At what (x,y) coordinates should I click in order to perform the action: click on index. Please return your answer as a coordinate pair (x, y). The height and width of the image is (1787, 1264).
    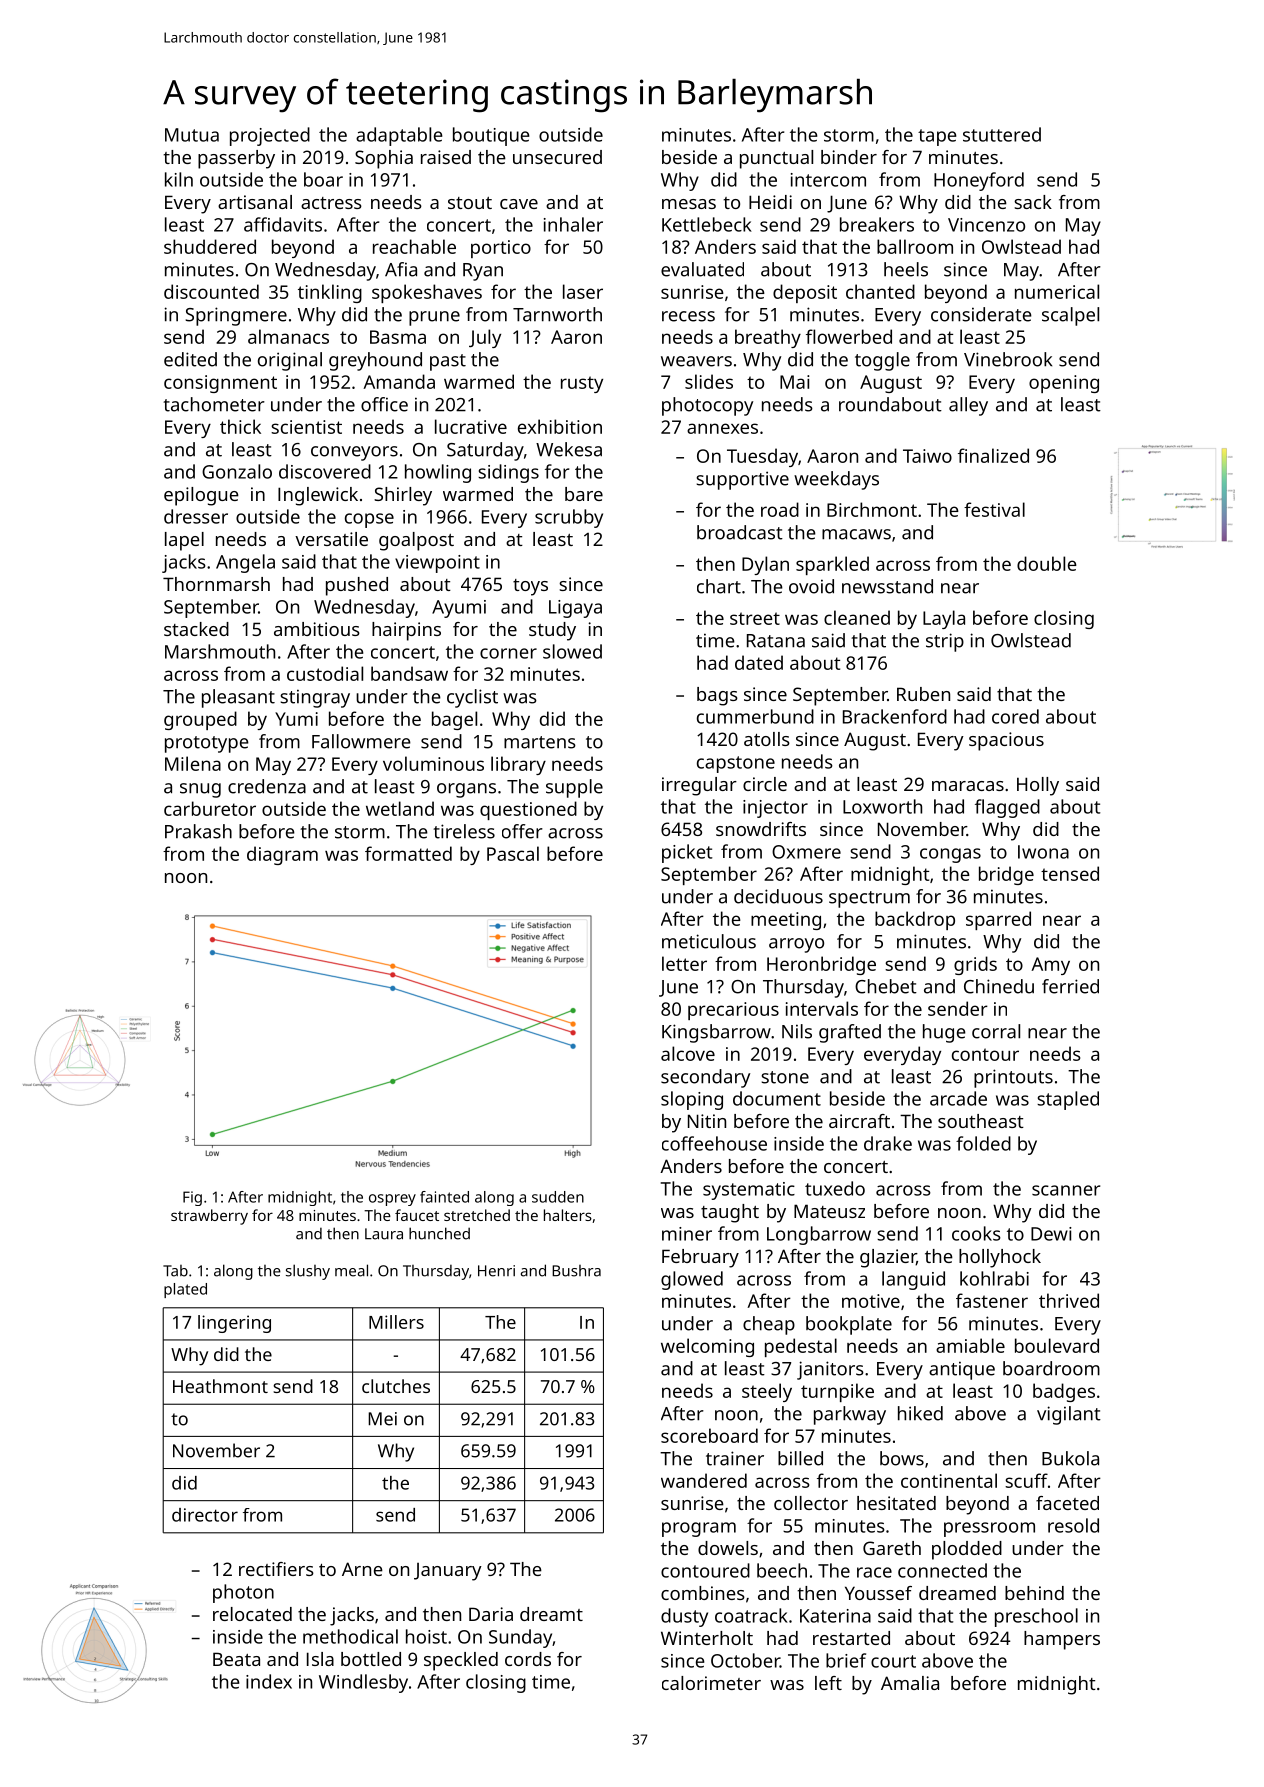
    Looking at the image, I should click on (269, 1681).
